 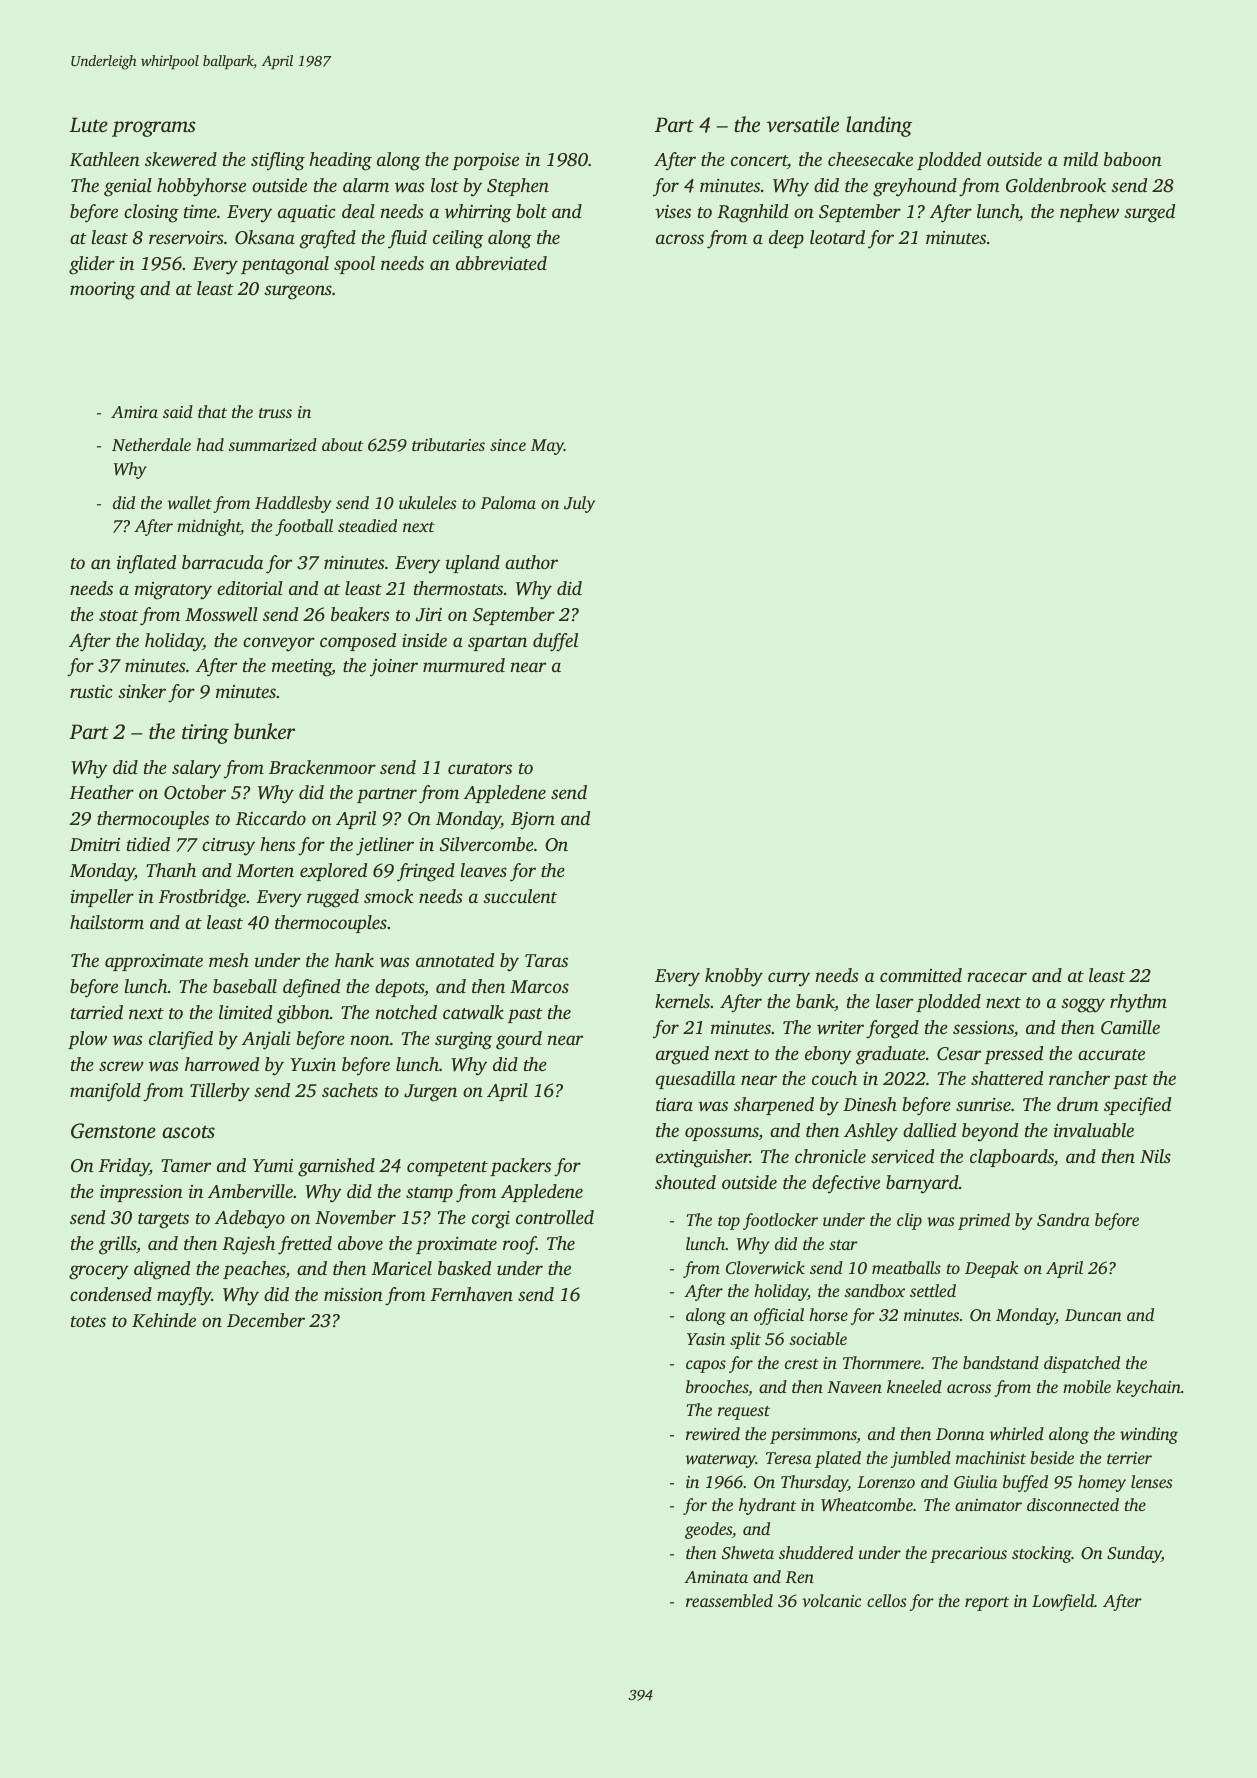 I want to click on serviced, so click(x=902, y=1156).
